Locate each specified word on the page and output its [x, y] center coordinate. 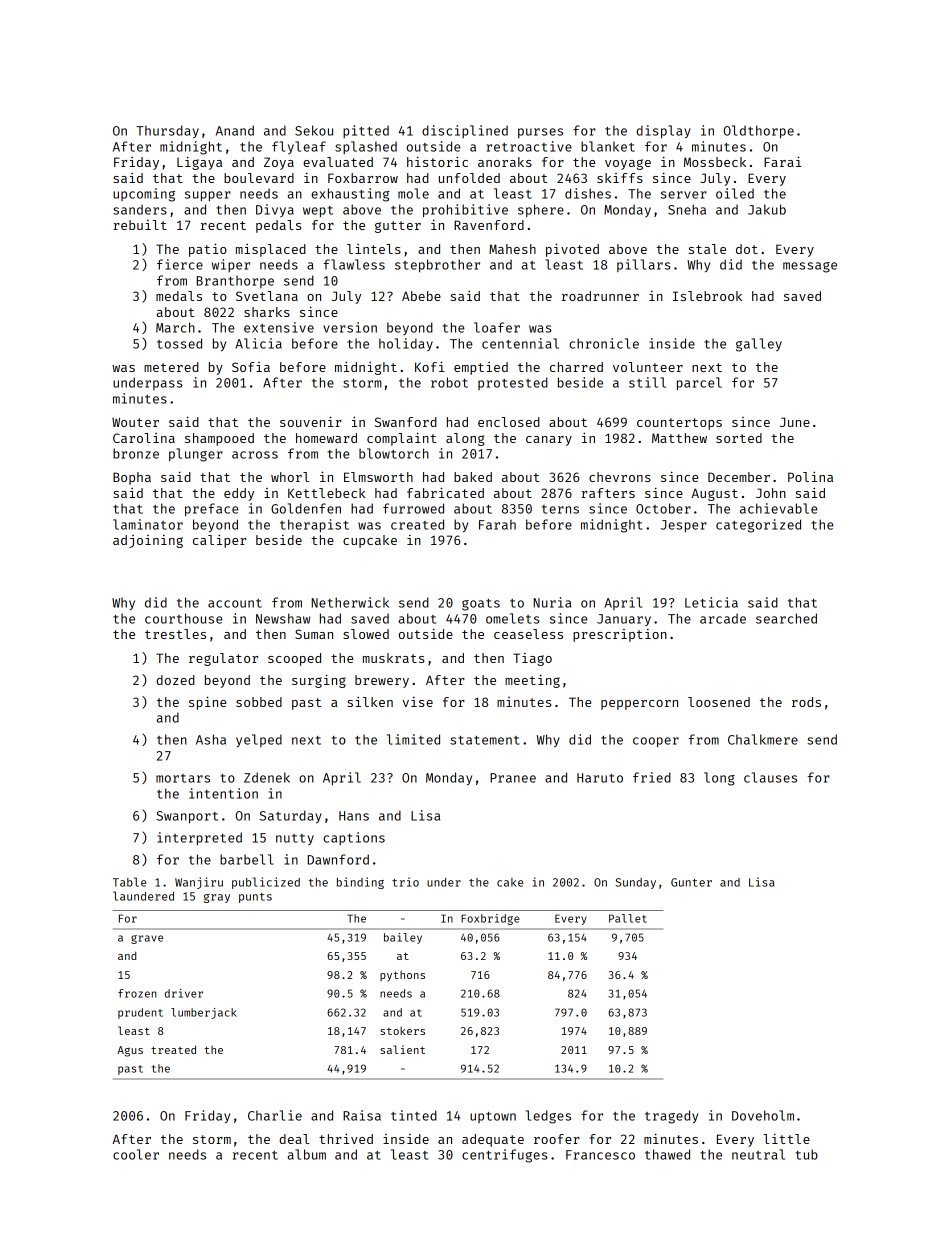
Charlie [275, 1115]
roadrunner [600, 296]
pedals [278, 226]
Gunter [691, 882]
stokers [402, 1031]
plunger [196, 455]
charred [576, 367]
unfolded [469, 178]
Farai [783, 161]
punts [255, 898]
